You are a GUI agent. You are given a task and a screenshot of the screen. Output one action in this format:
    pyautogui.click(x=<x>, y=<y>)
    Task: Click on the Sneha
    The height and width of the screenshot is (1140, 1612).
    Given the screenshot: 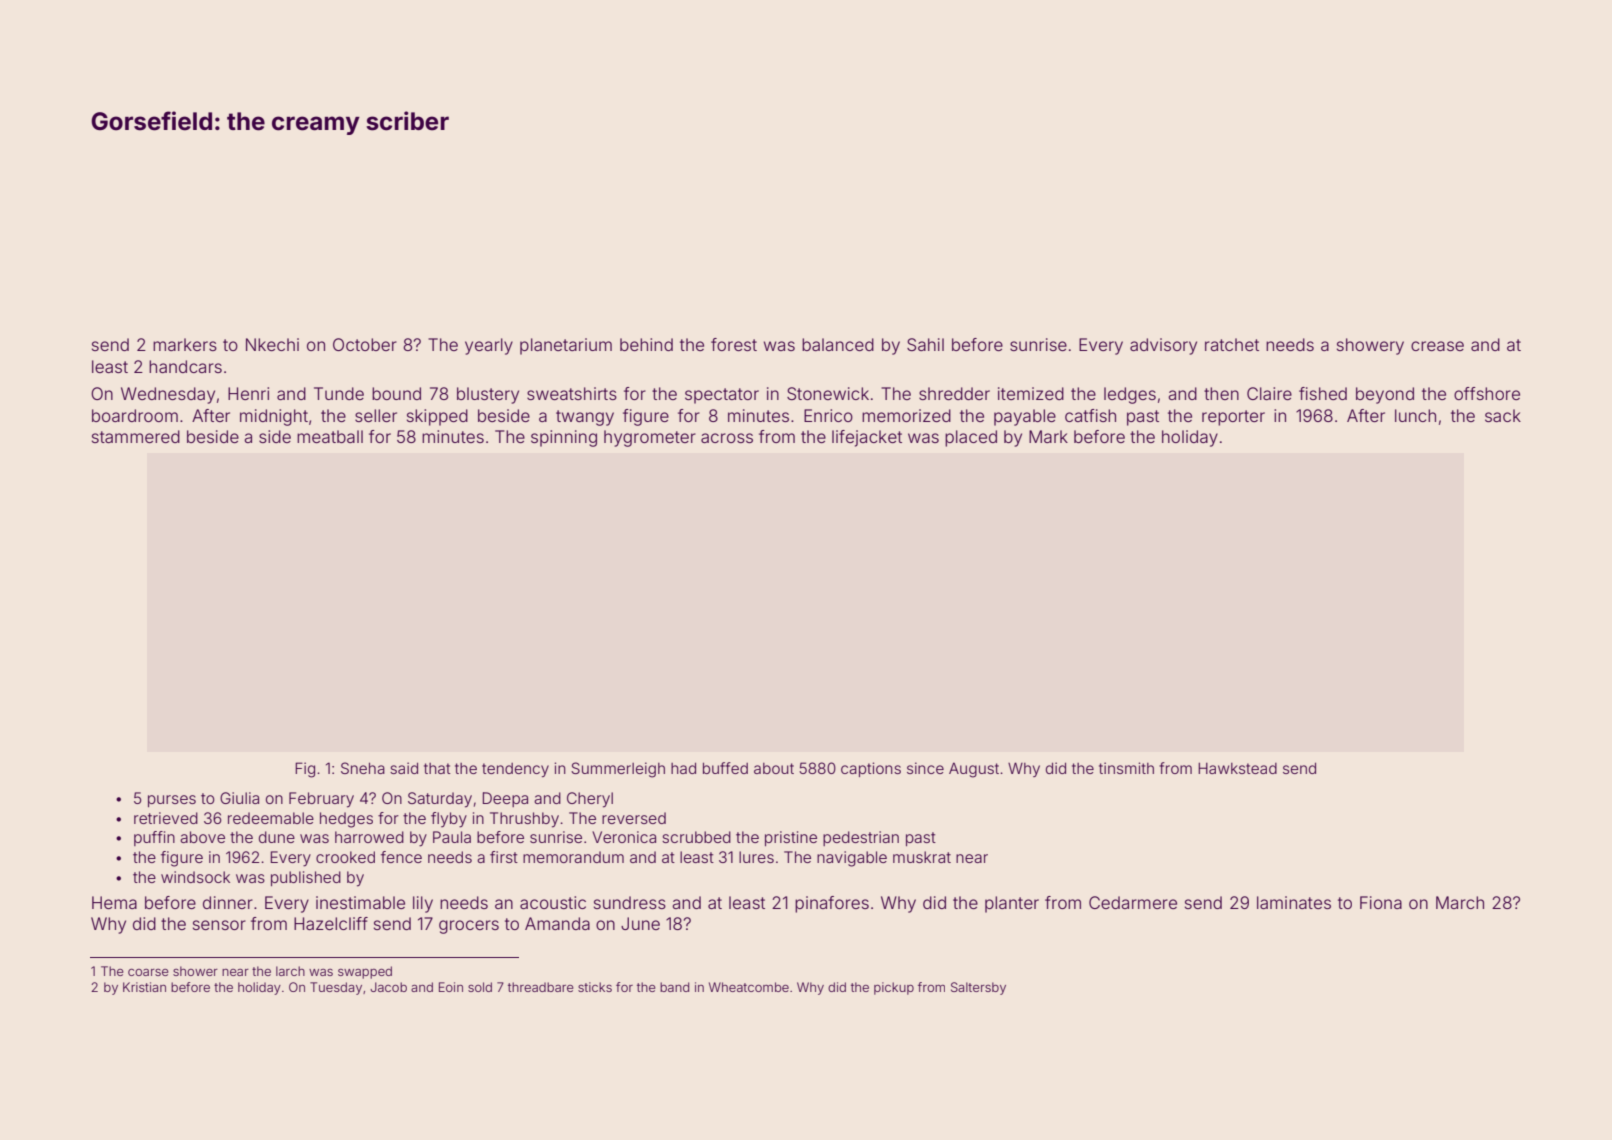 What is the action you would take?
    pyautogui.click(x=363, y=768)
